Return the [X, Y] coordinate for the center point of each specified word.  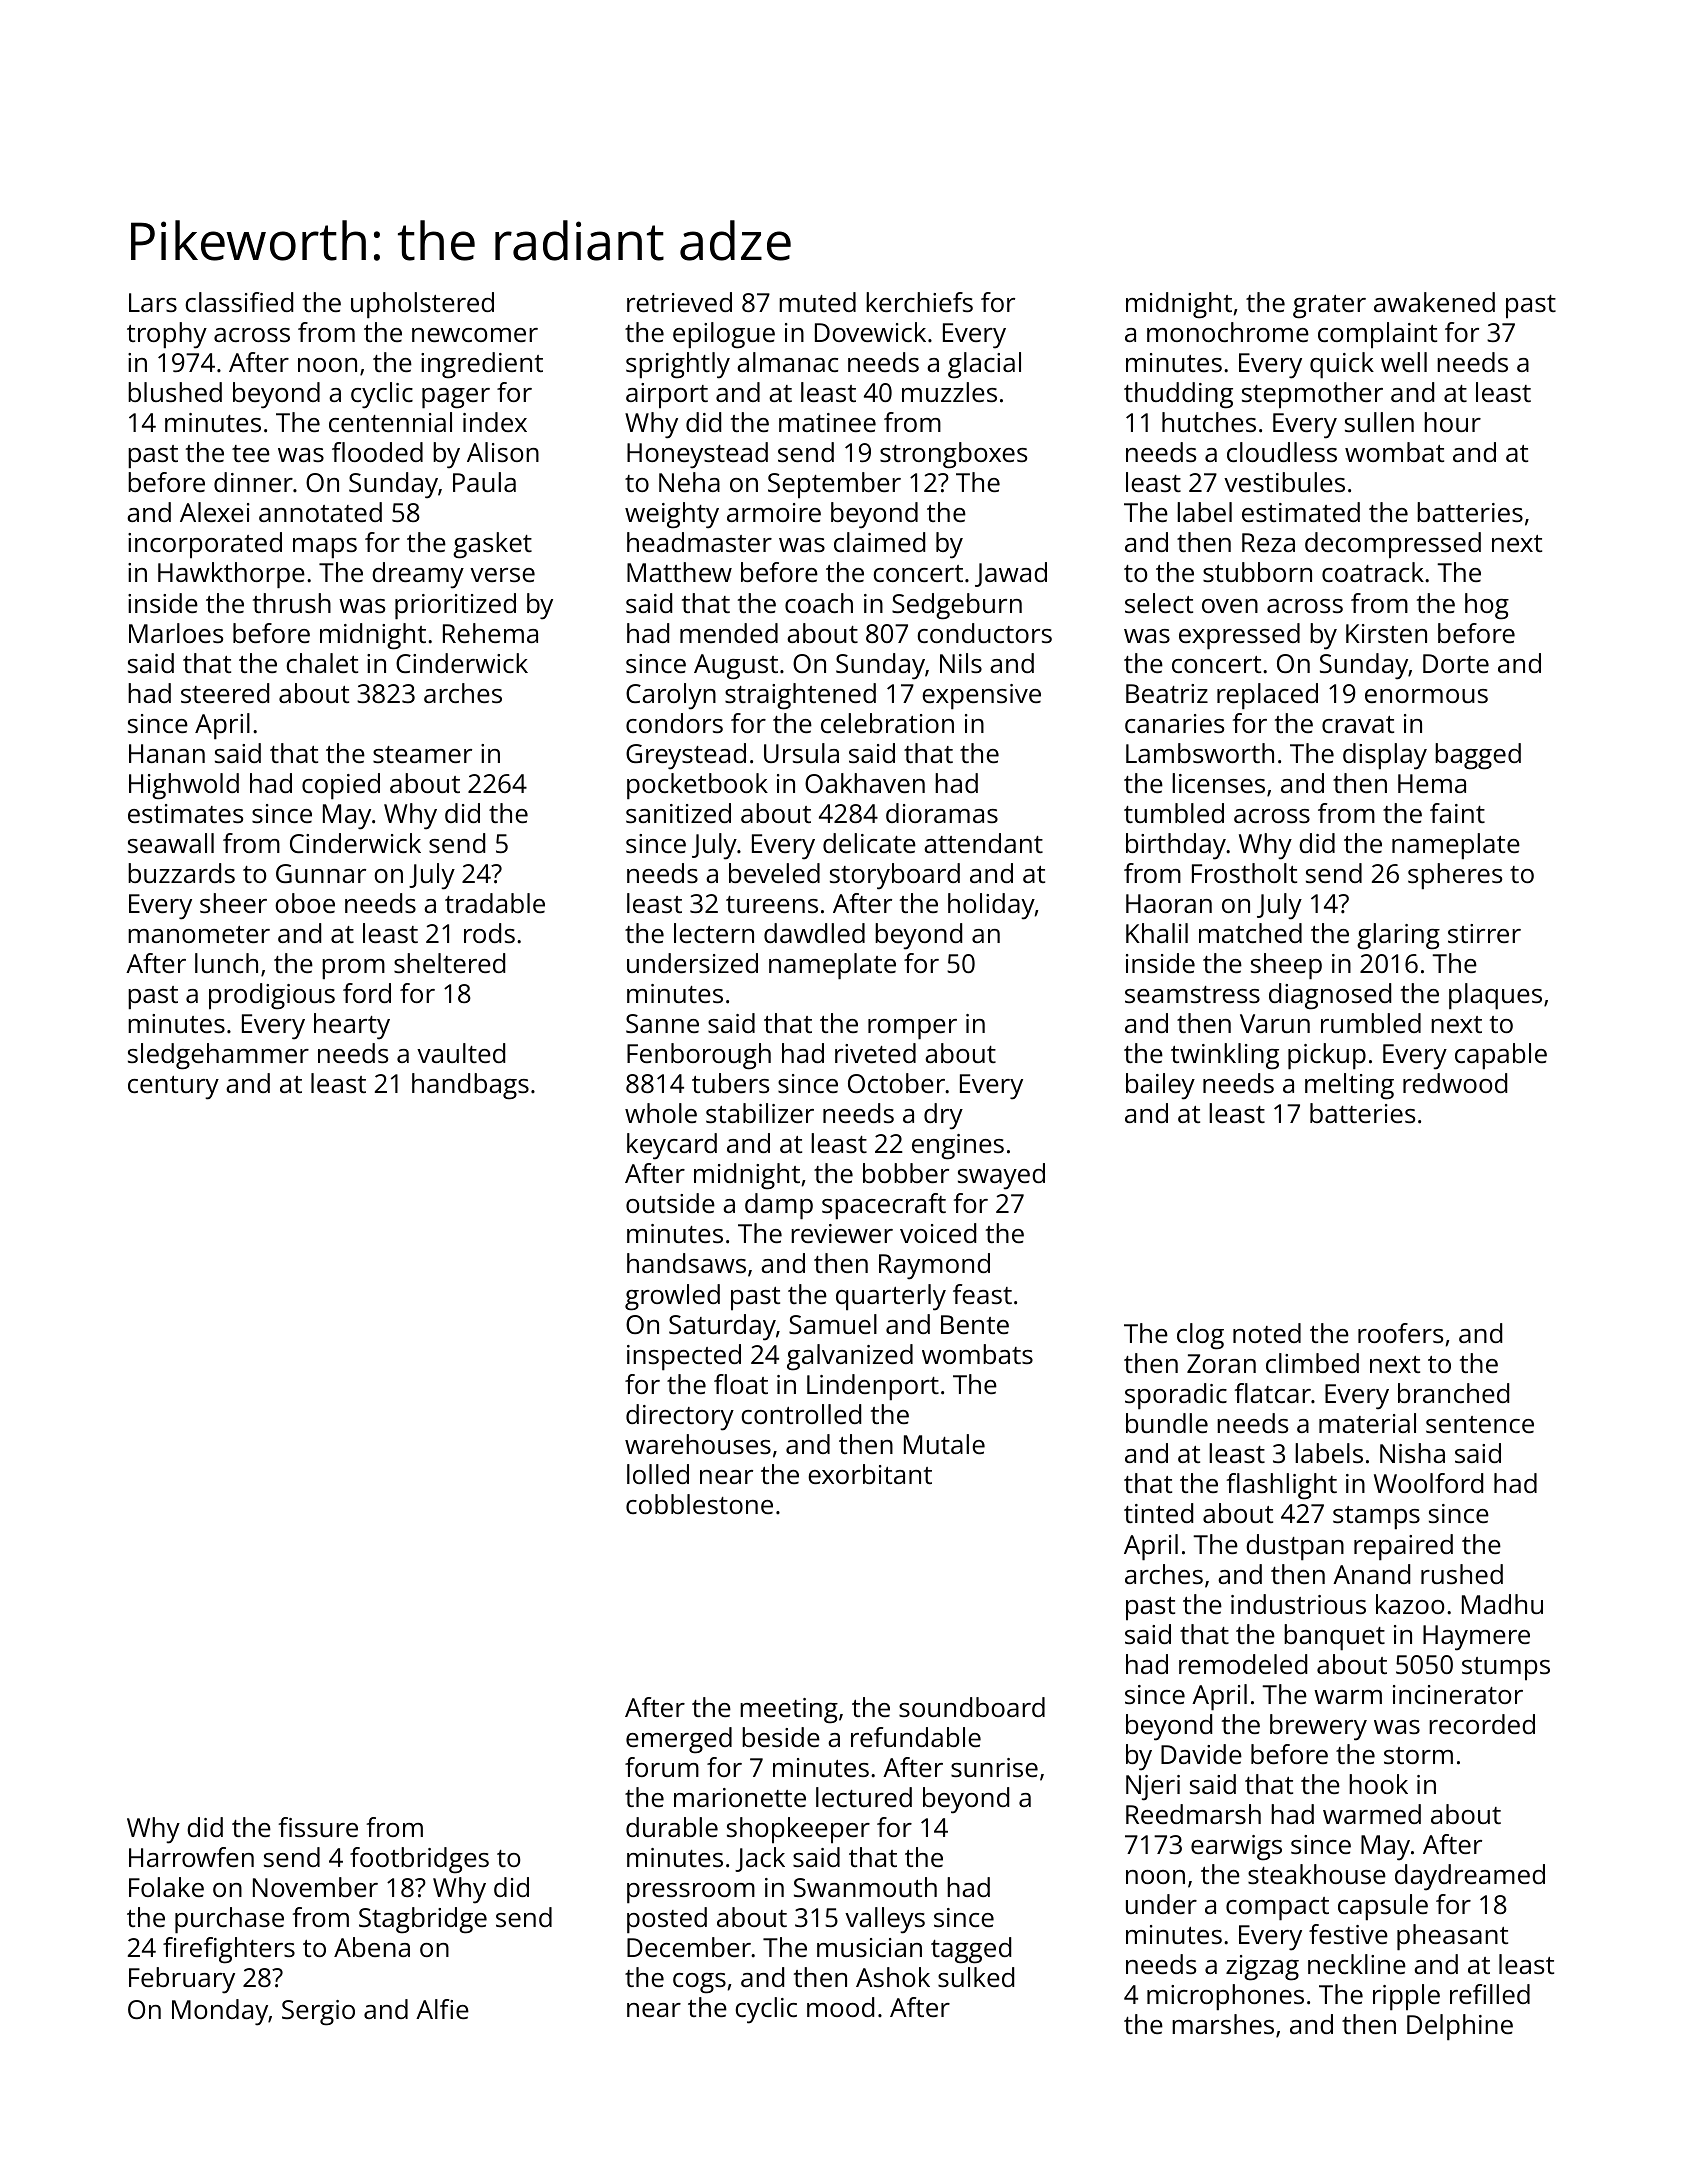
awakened [1434, 302]
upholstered [422, 305]
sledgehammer [218, 1056]
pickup [1327, 1056]
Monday [220, 2012]
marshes [1223, 2024]
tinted [1158, 1513]
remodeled [1243, 1664]
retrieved [679, 302]
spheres [1455, 876]
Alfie [442, 2009]
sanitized [678, 813]
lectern [714, 933]
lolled [658, 1474]
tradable [495, 903]
